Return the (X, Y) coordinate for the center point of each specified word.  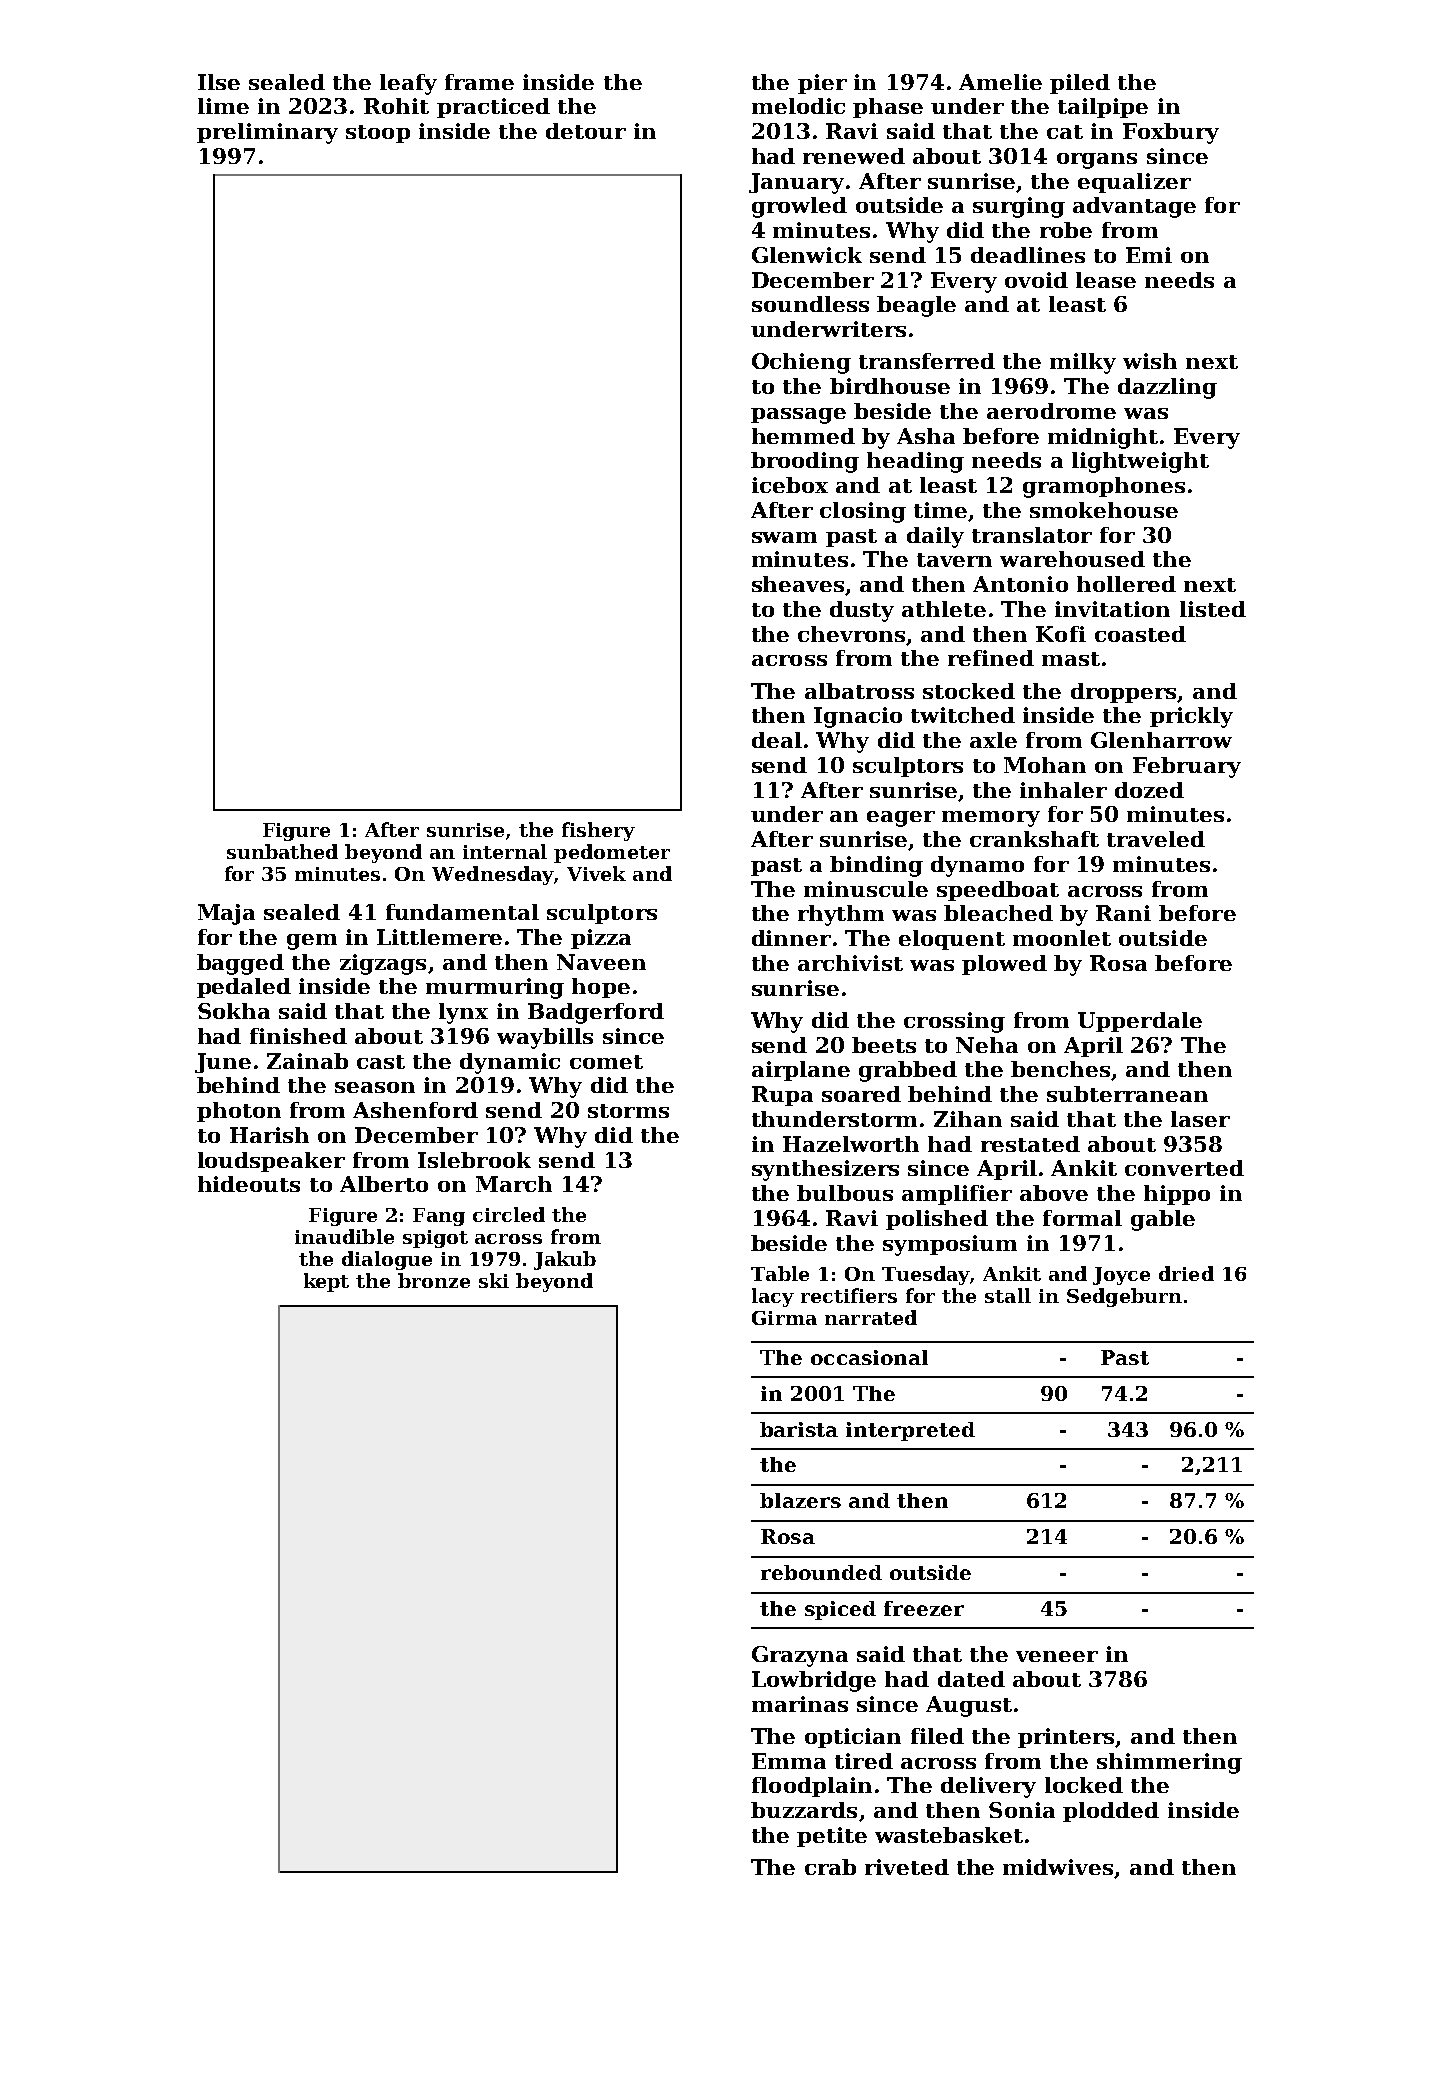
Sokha (234, 1011)
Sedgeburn (1124, 1297)
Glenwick (807, 255)
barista (799, 1429)
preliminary (267, 133)
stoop (378, 134)
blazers (800, 1500)
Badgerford (596, 1013)
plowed (1004, 965)
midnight (1103, 438)
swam (784, 537)
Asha (926, 436)
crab (830, 1867)
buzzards (804, 1810)
